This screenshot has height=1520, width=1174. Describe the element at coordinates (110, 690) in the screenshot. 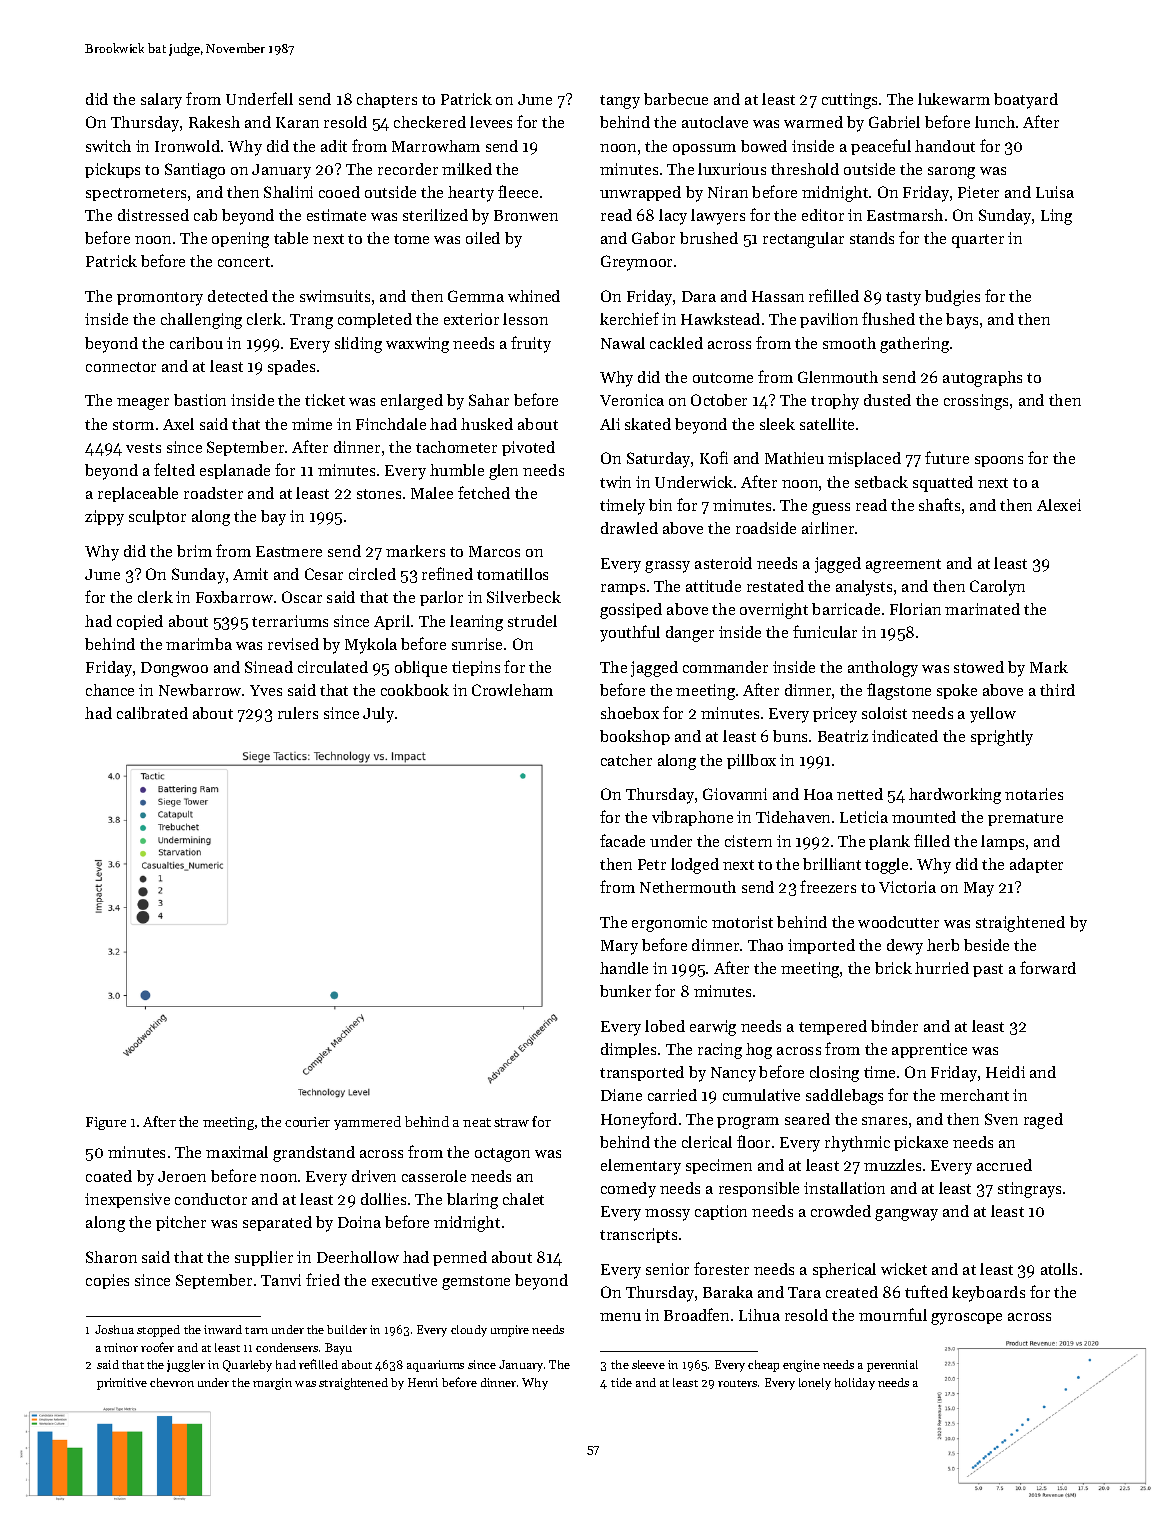

I see `chance` at that location.
